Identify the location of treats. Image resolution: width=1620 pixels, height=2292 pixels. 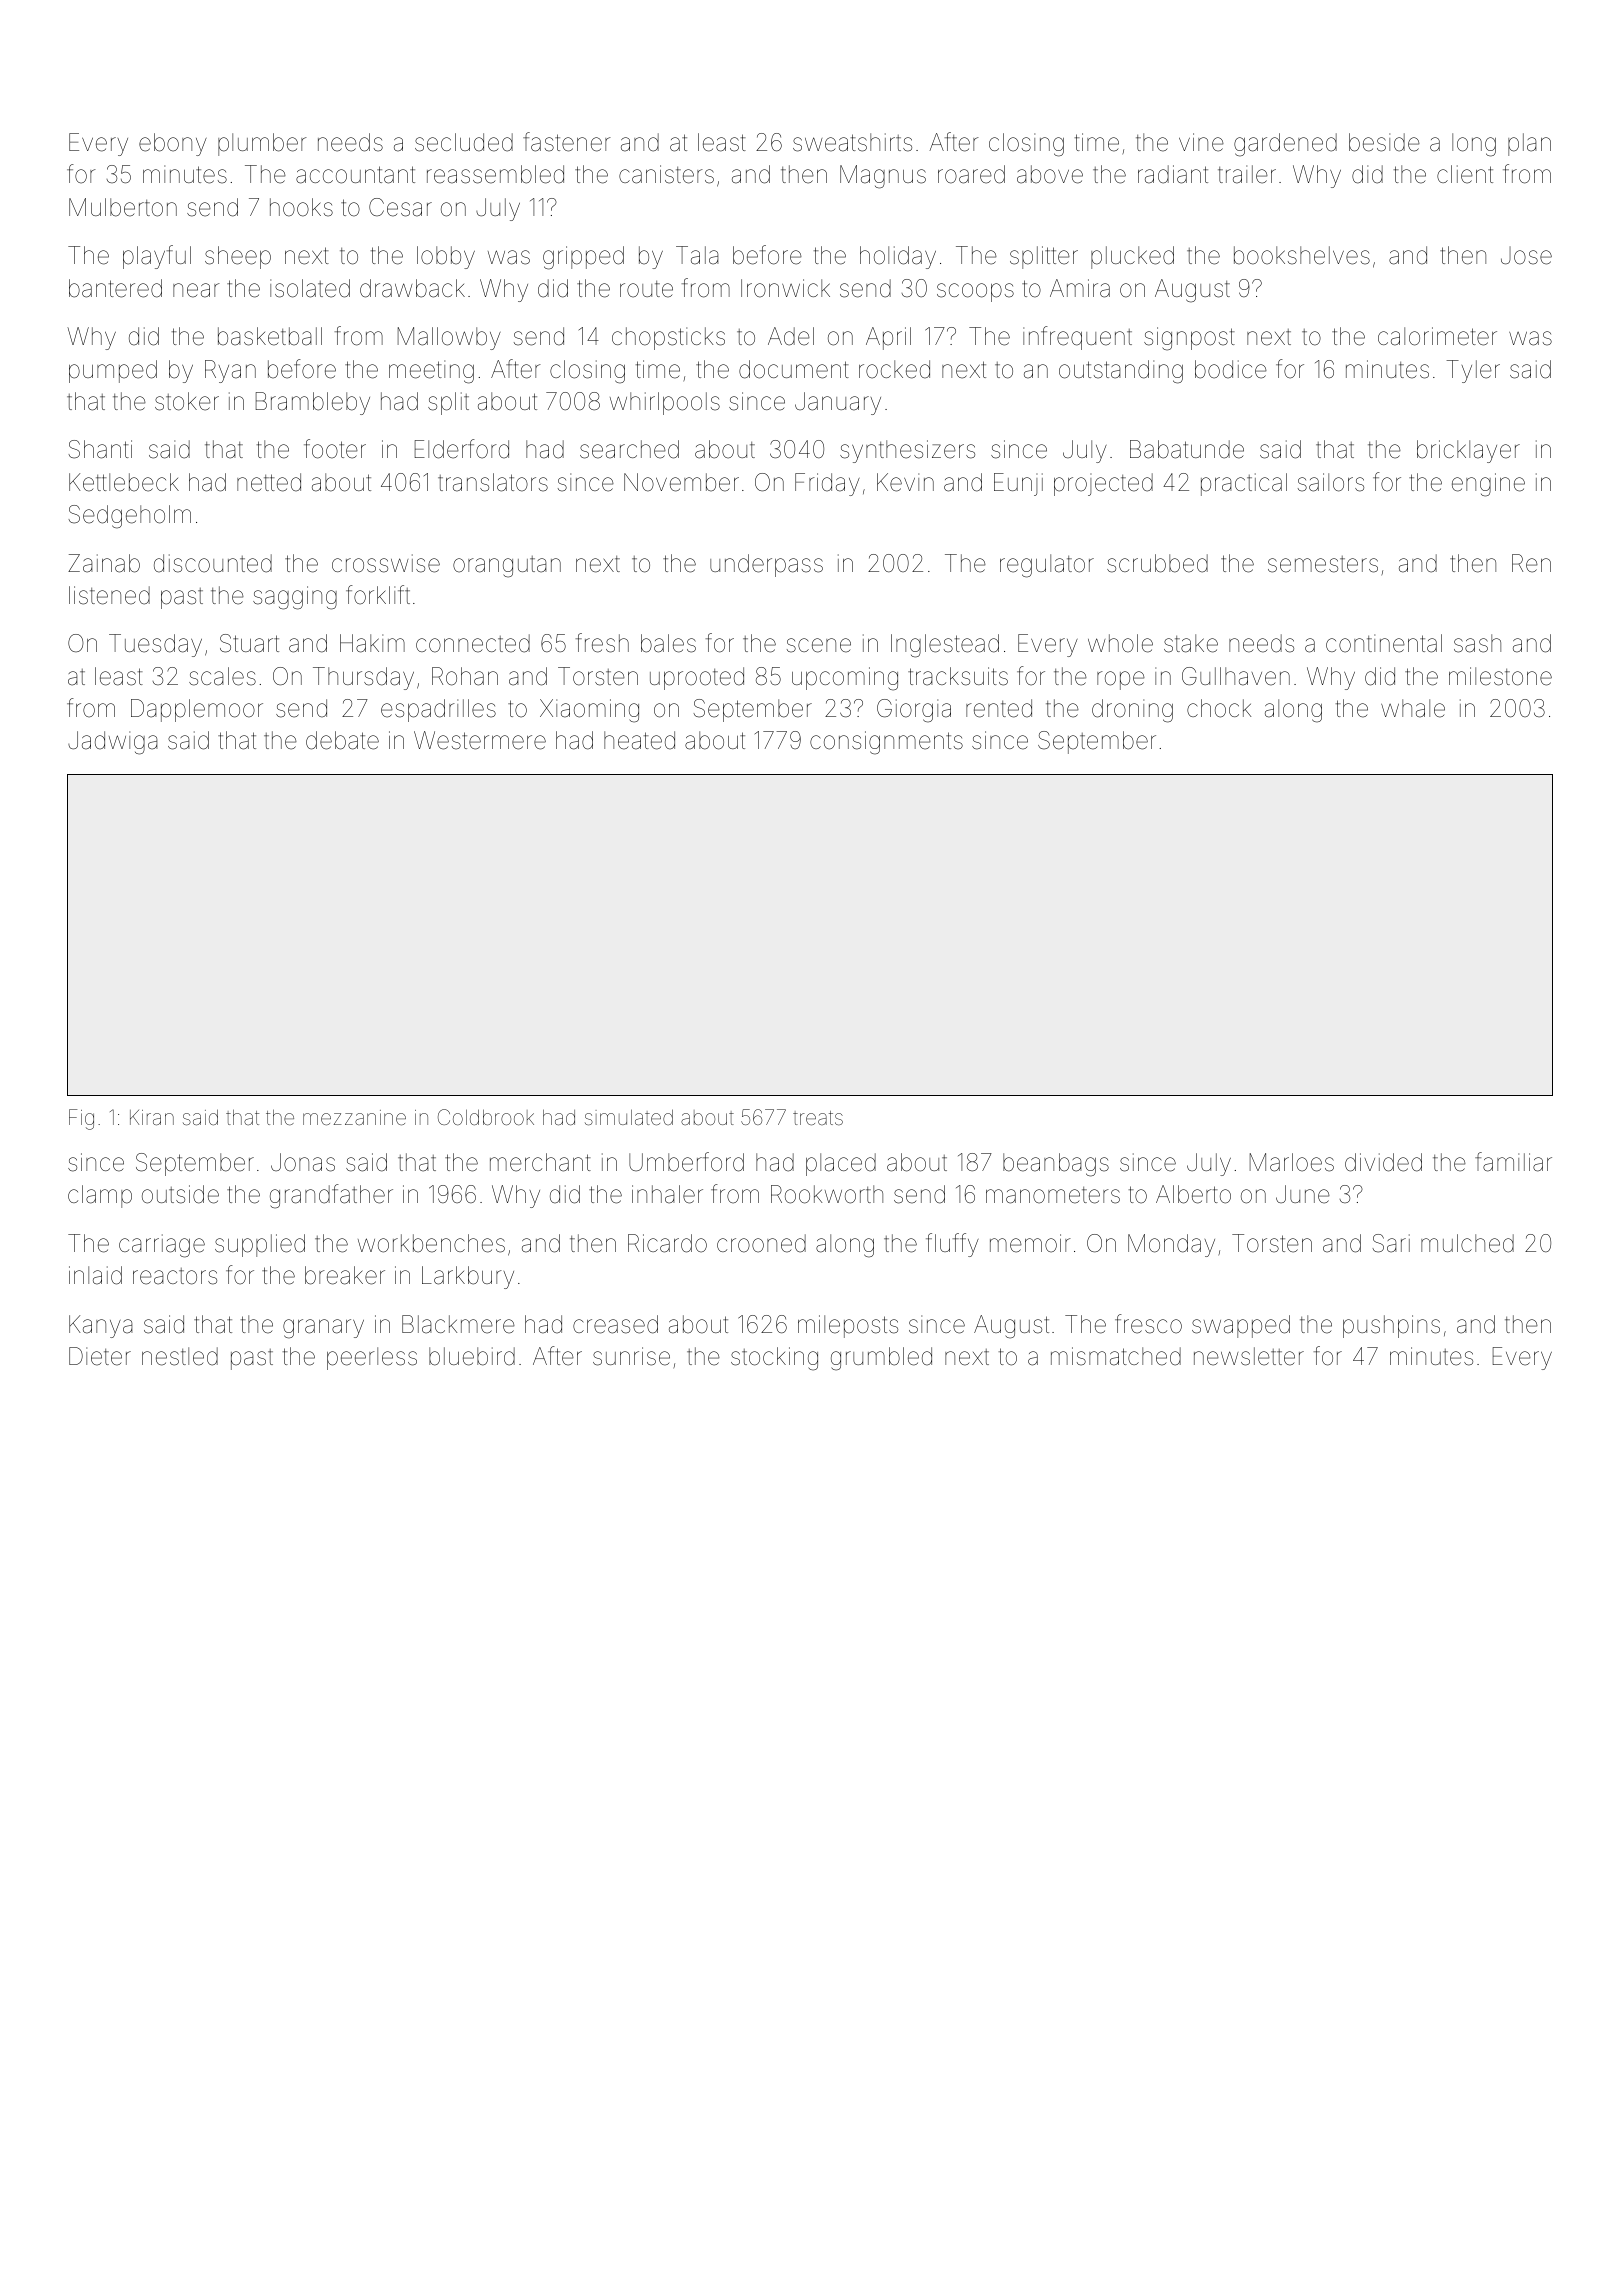
(818, 1118).
